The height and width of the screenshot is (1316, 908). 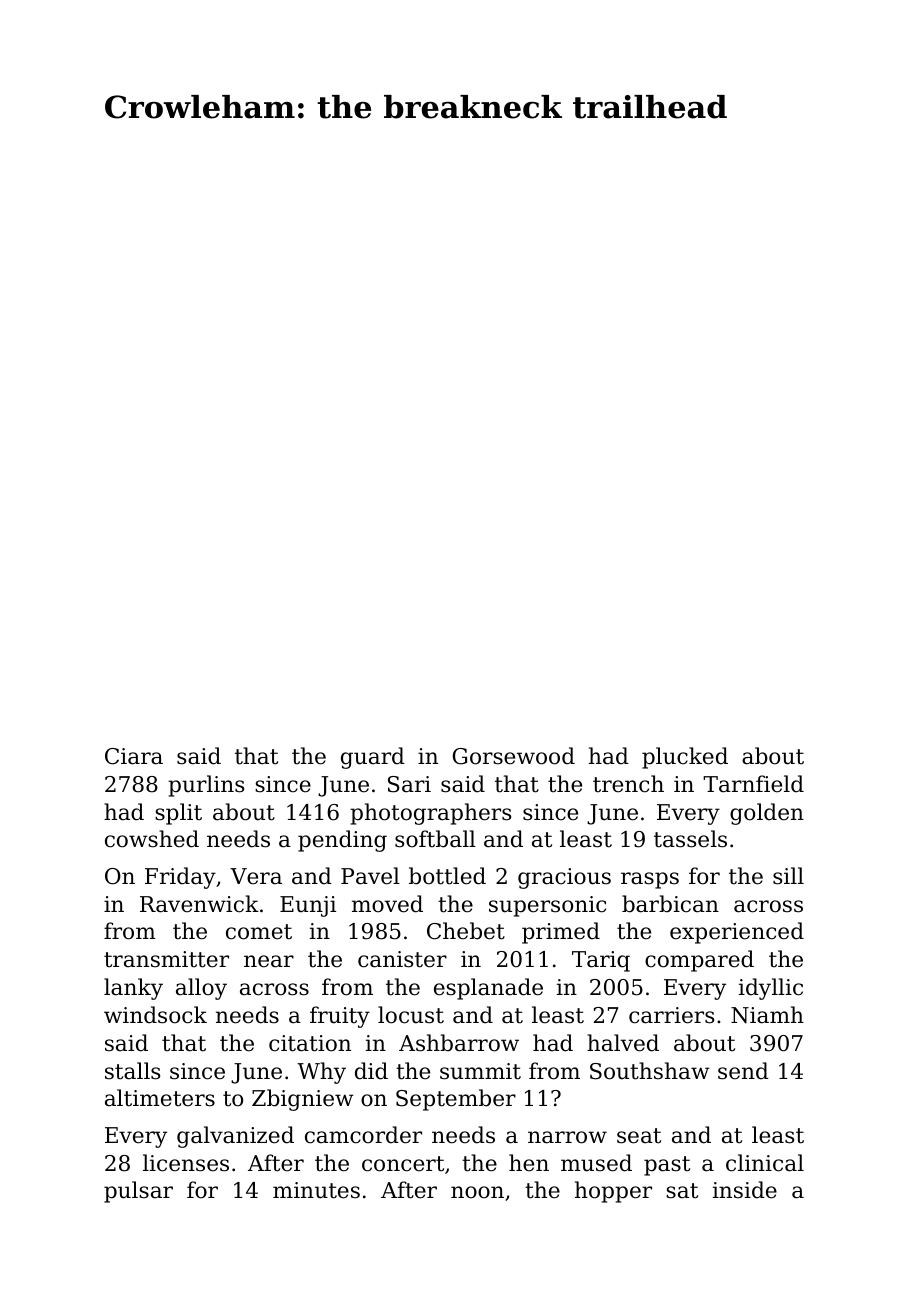 What do you see at coordinates (480, 1071) in the screenshot?
I see `summit` at bounding box center [480, 1071].
